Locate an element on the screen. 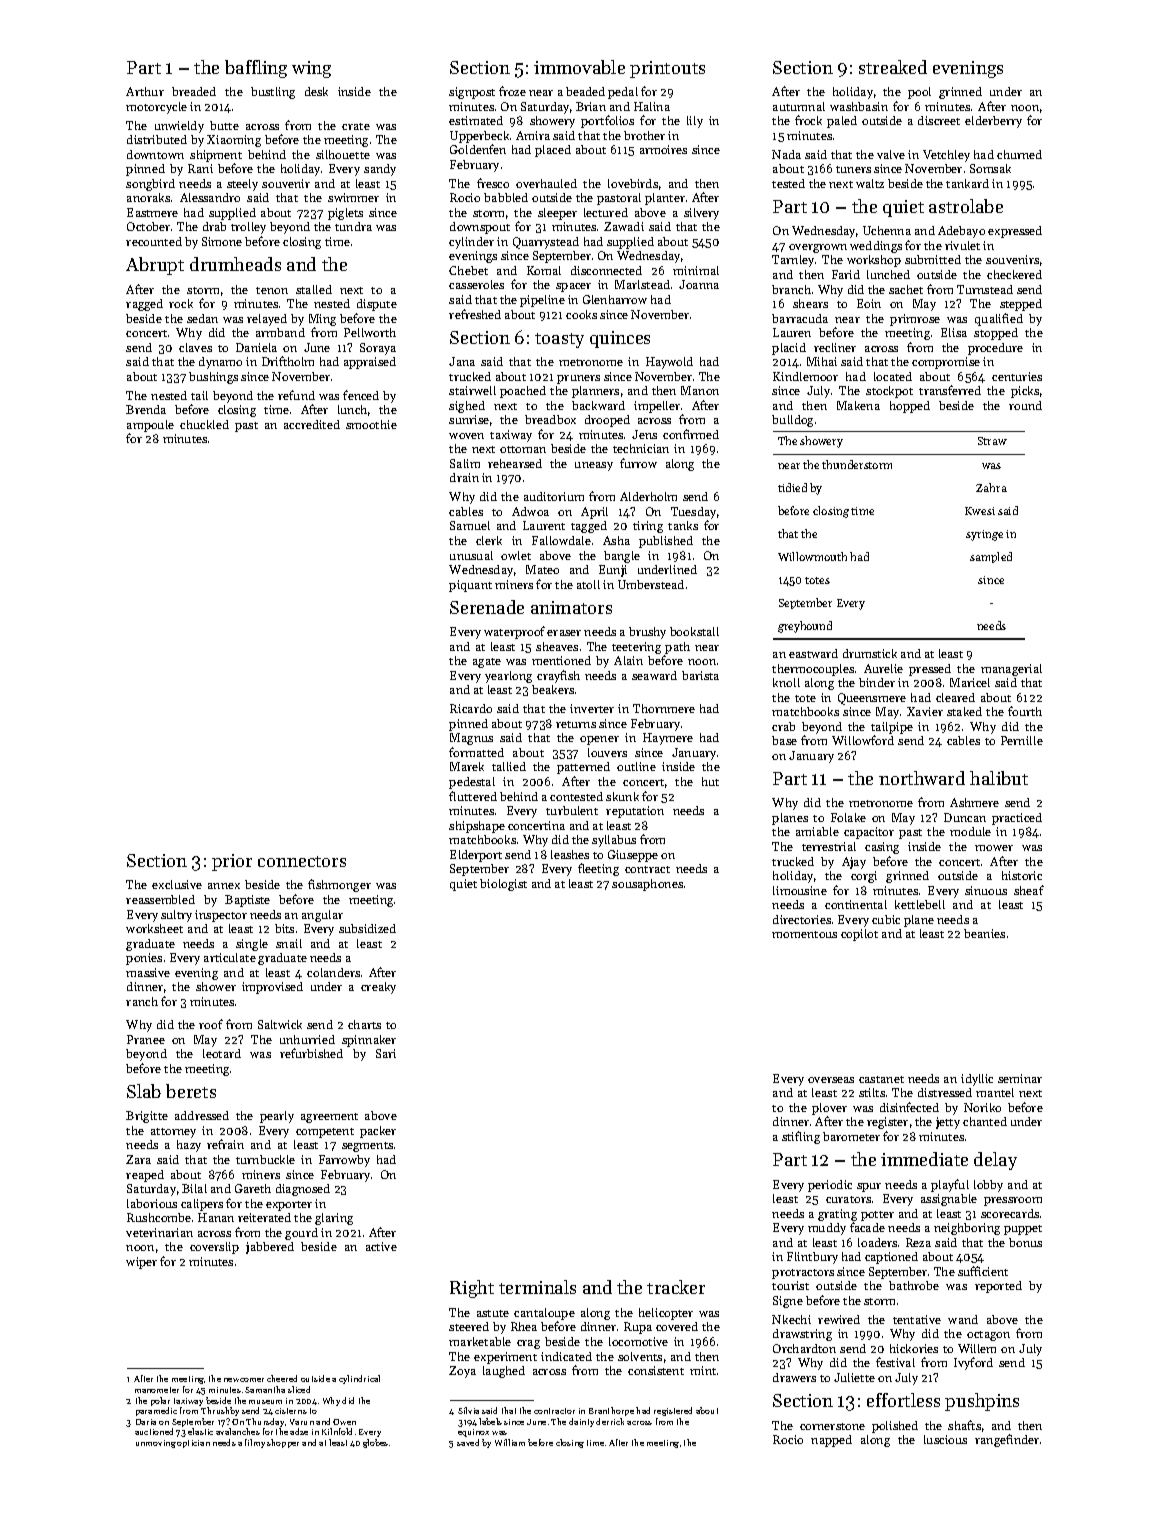 The image size is (1170, 1514). packer is located at coordinates (378, 1132).
